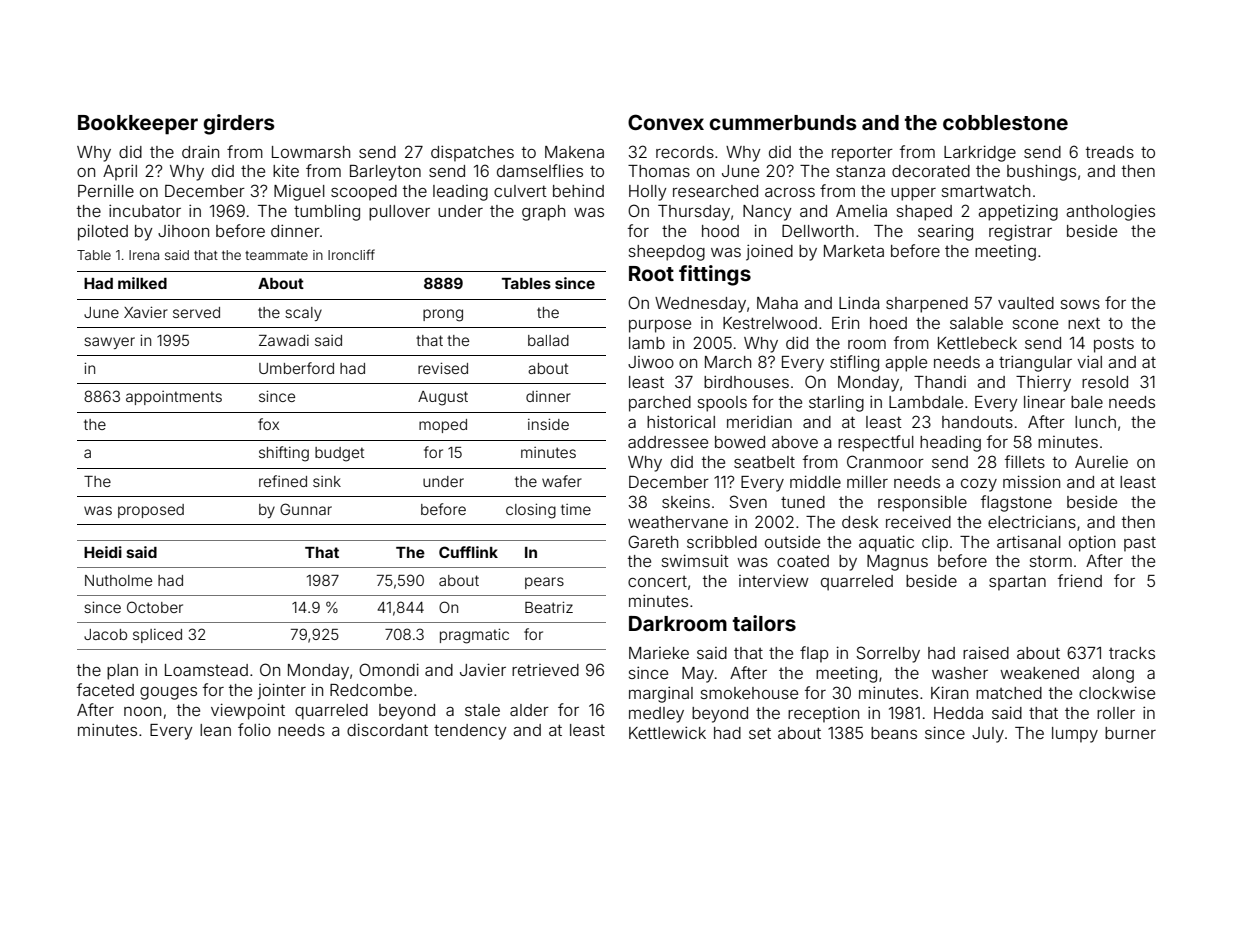 This screenshot has width=1233, height=952. Describe the element at coordinates (443, 368) in the screenshot. I see `revised` at that location.
